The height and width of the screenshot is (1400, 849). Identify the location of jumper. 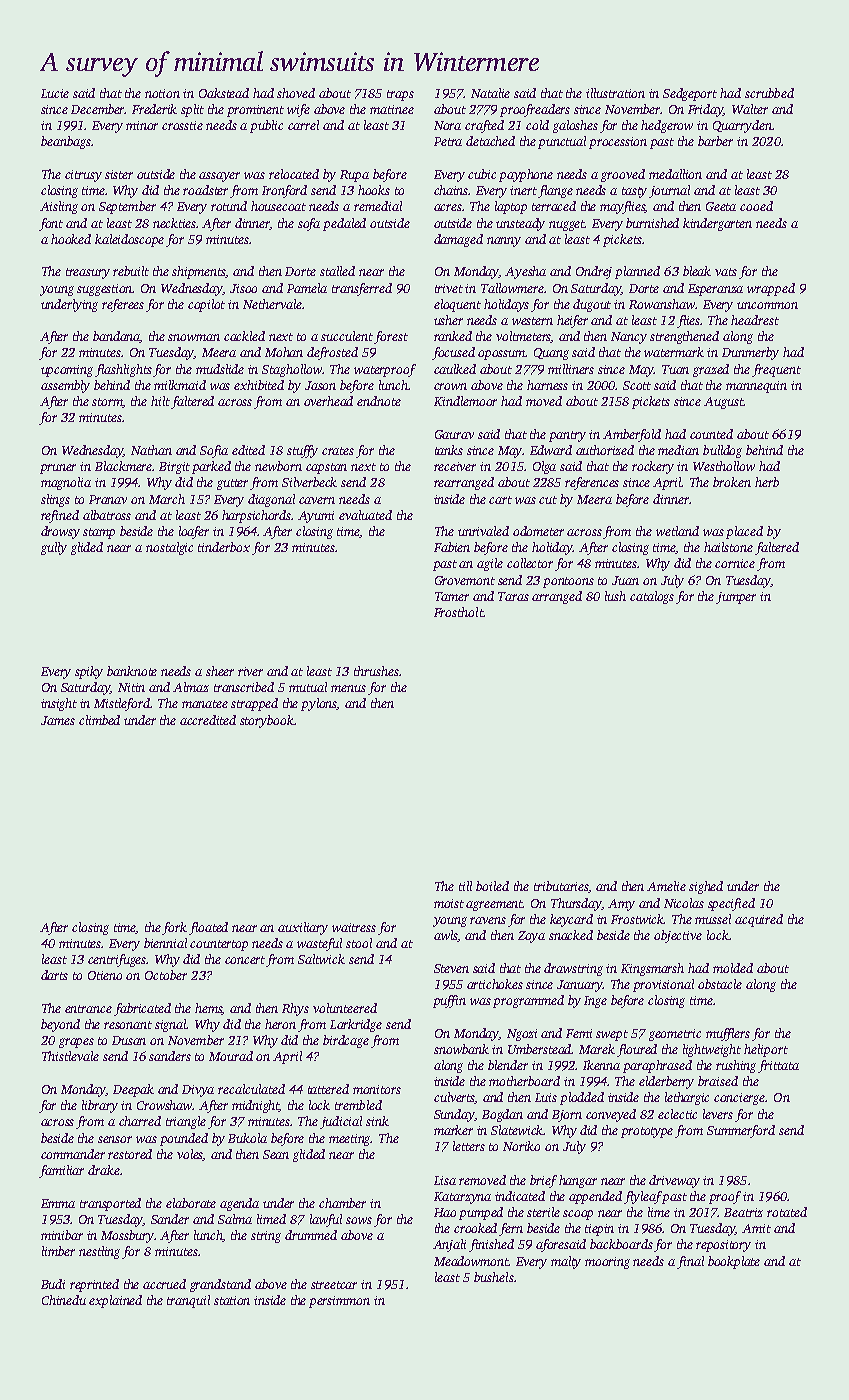
(736, 598).
